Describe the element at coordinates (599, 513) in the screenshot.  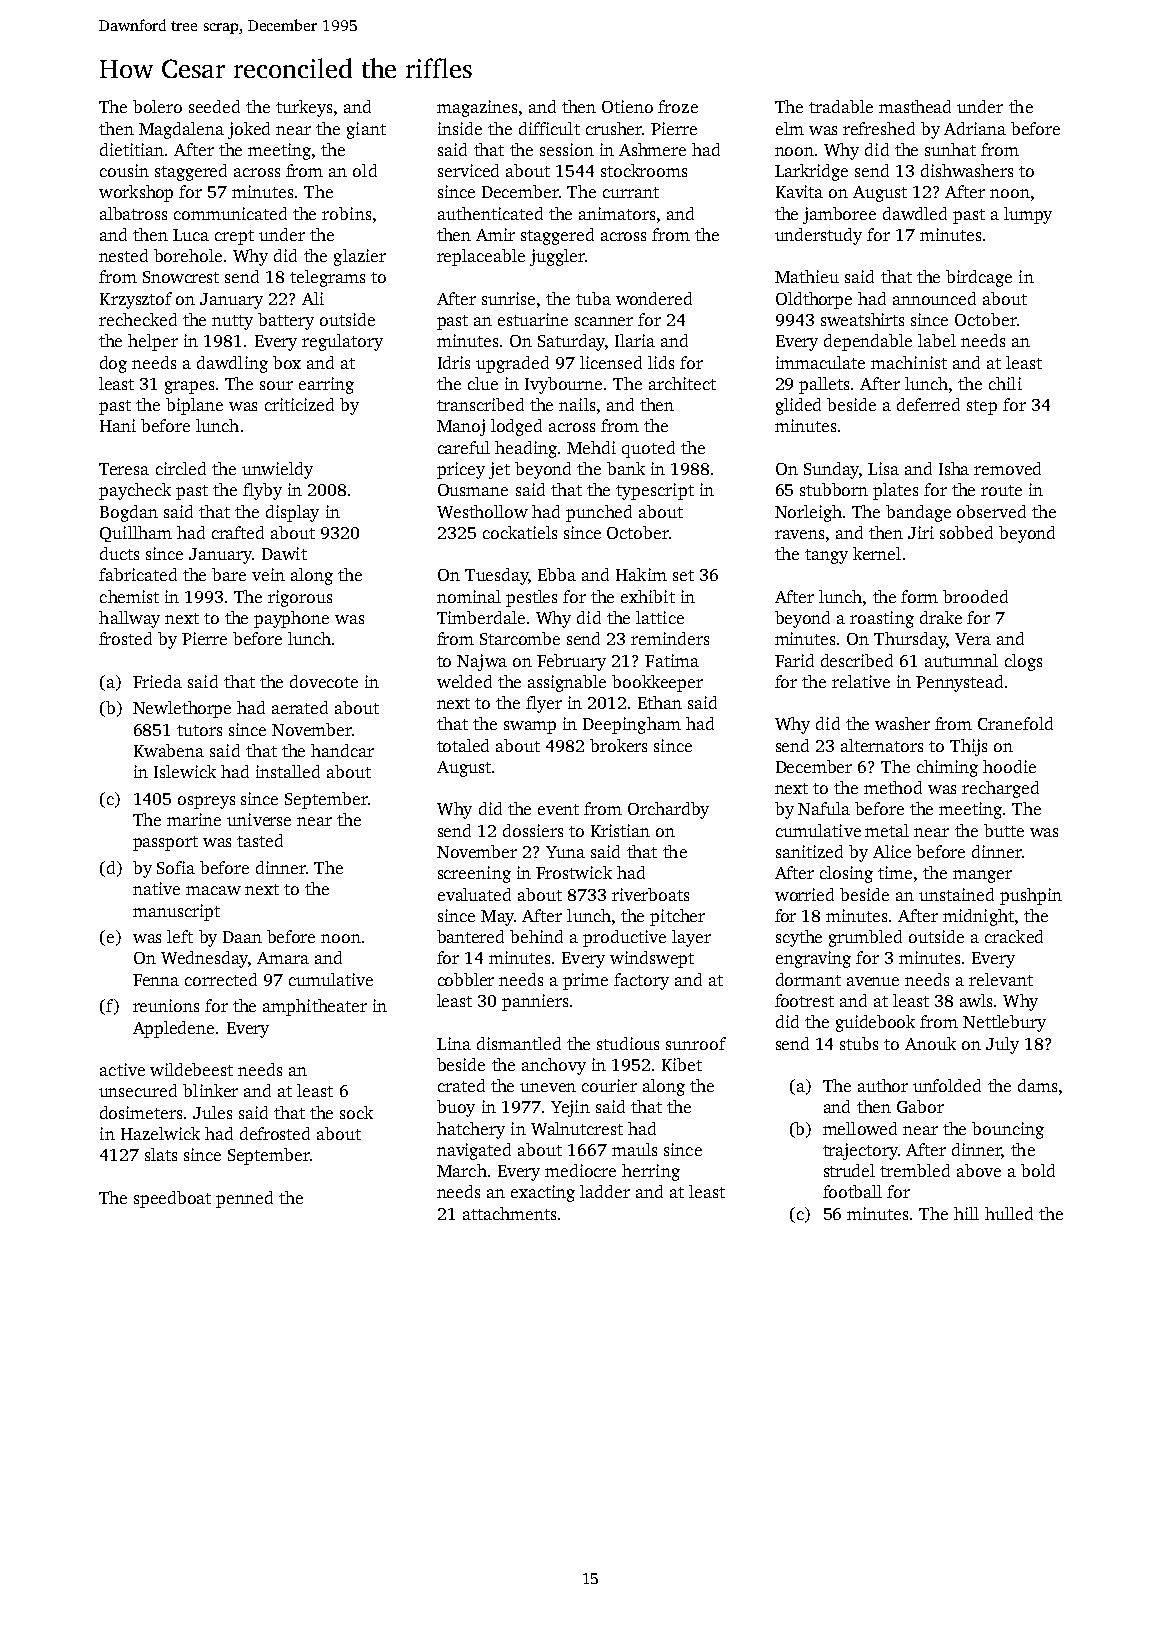
I see `punched` at that location.
